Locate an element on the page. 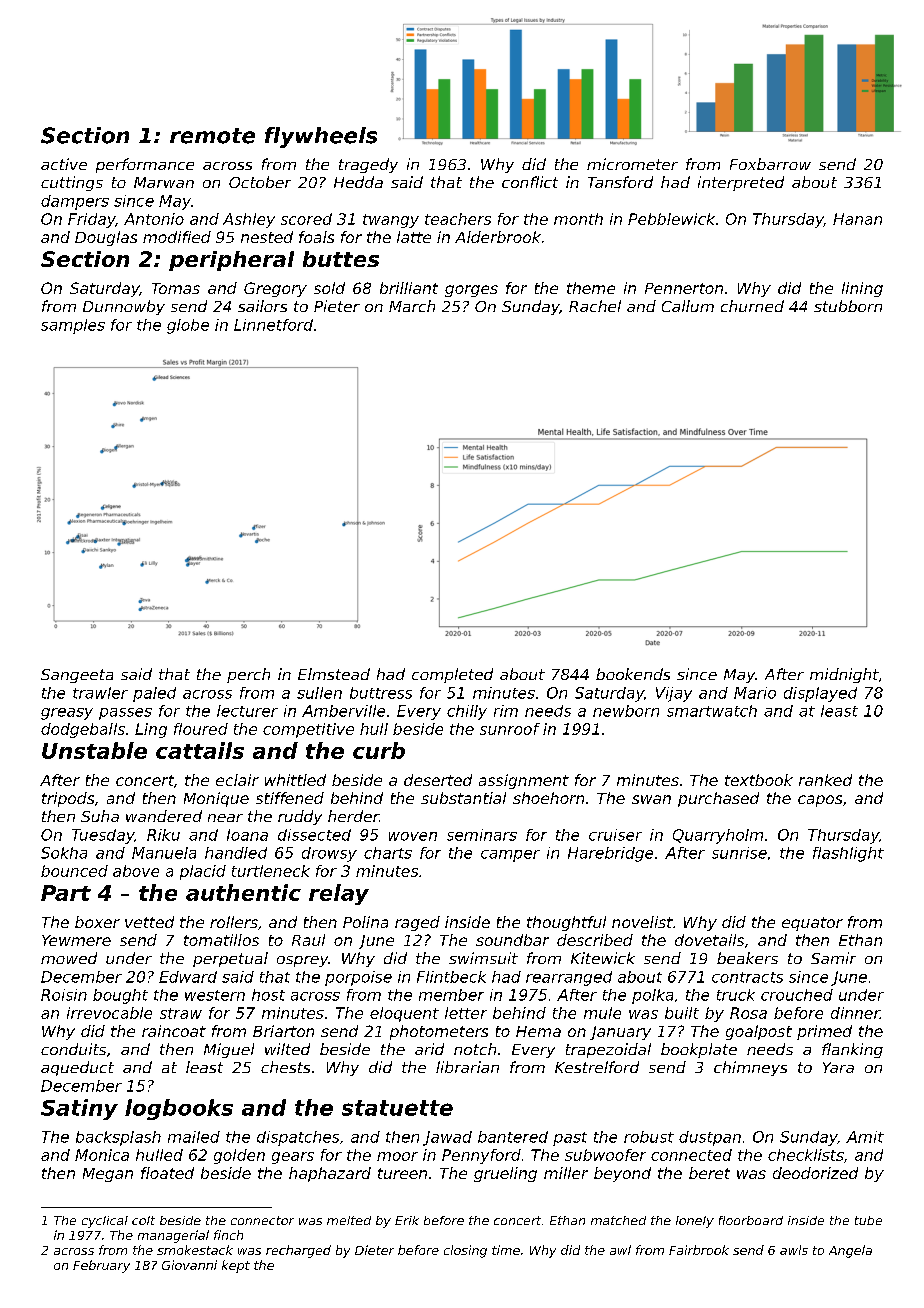 The image size is (924, 1308). swan is located at coordinates (651, 799).
